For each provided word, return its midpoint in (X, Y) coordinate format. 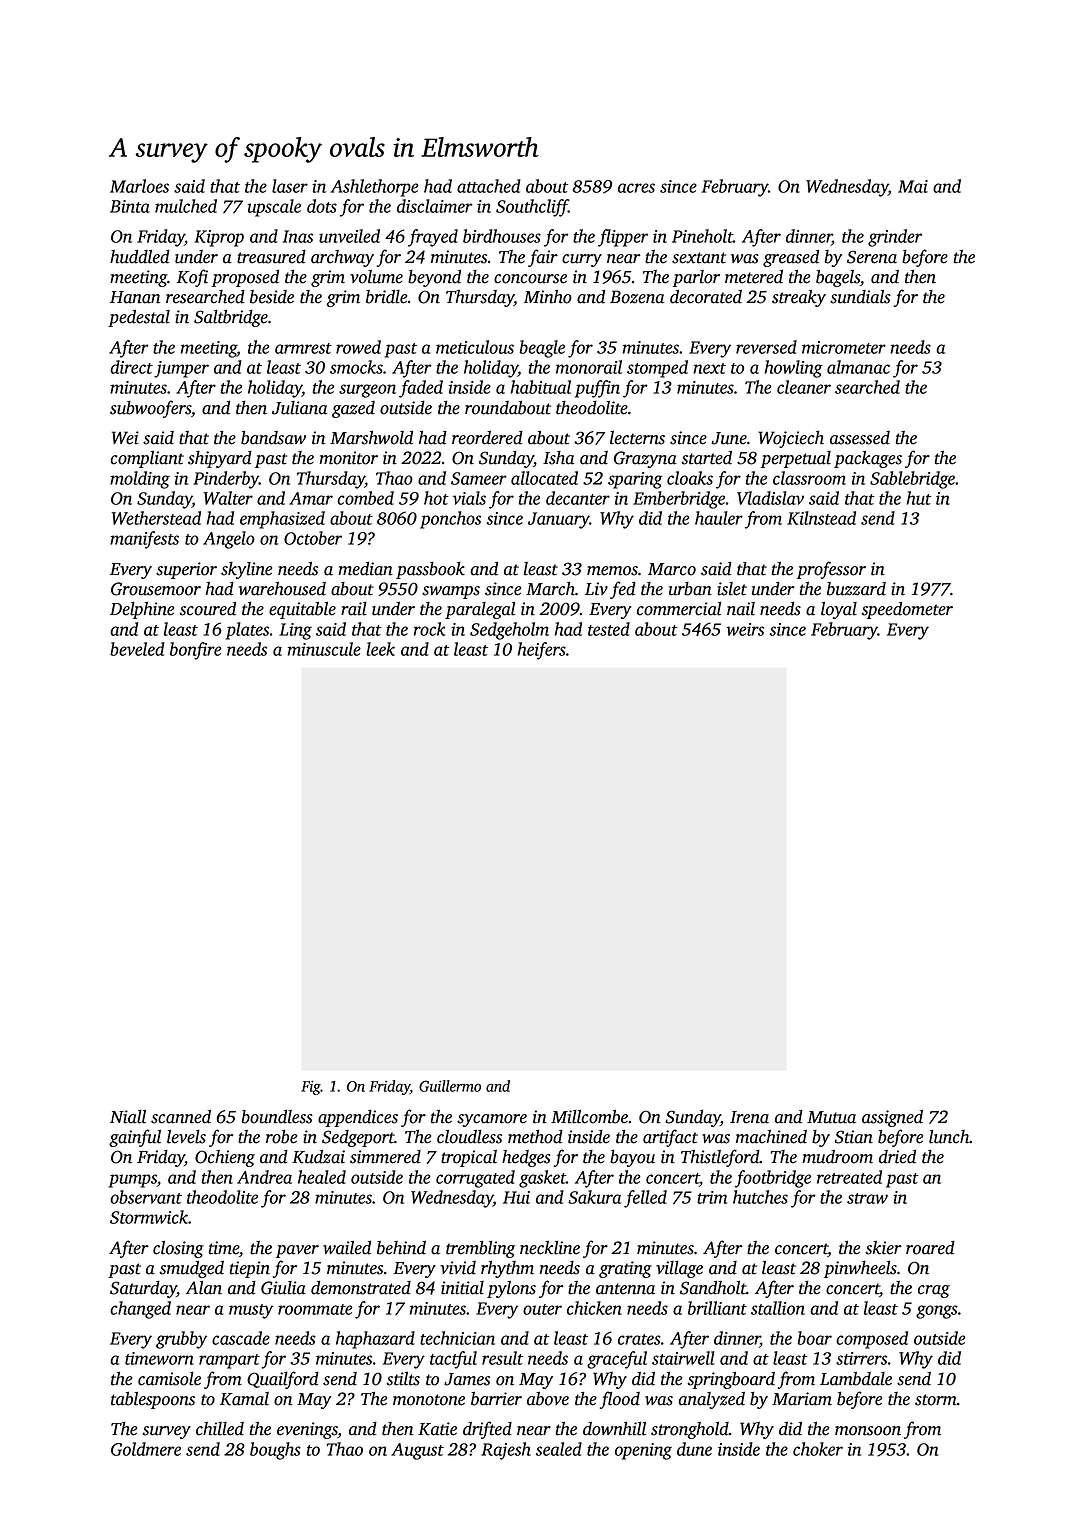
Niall (128, 1117)
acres (636, 188)
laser (290, 186)
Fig (311, 1088)
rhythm (507, 1269)
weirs (745, 629)
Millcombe (589, 1117)
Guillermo (450, 1086)
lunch (949, 1137)
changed (140, 1310)
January (558, 520)
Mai (913, 186)
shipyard (220, 459)
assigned (892, 1118)
